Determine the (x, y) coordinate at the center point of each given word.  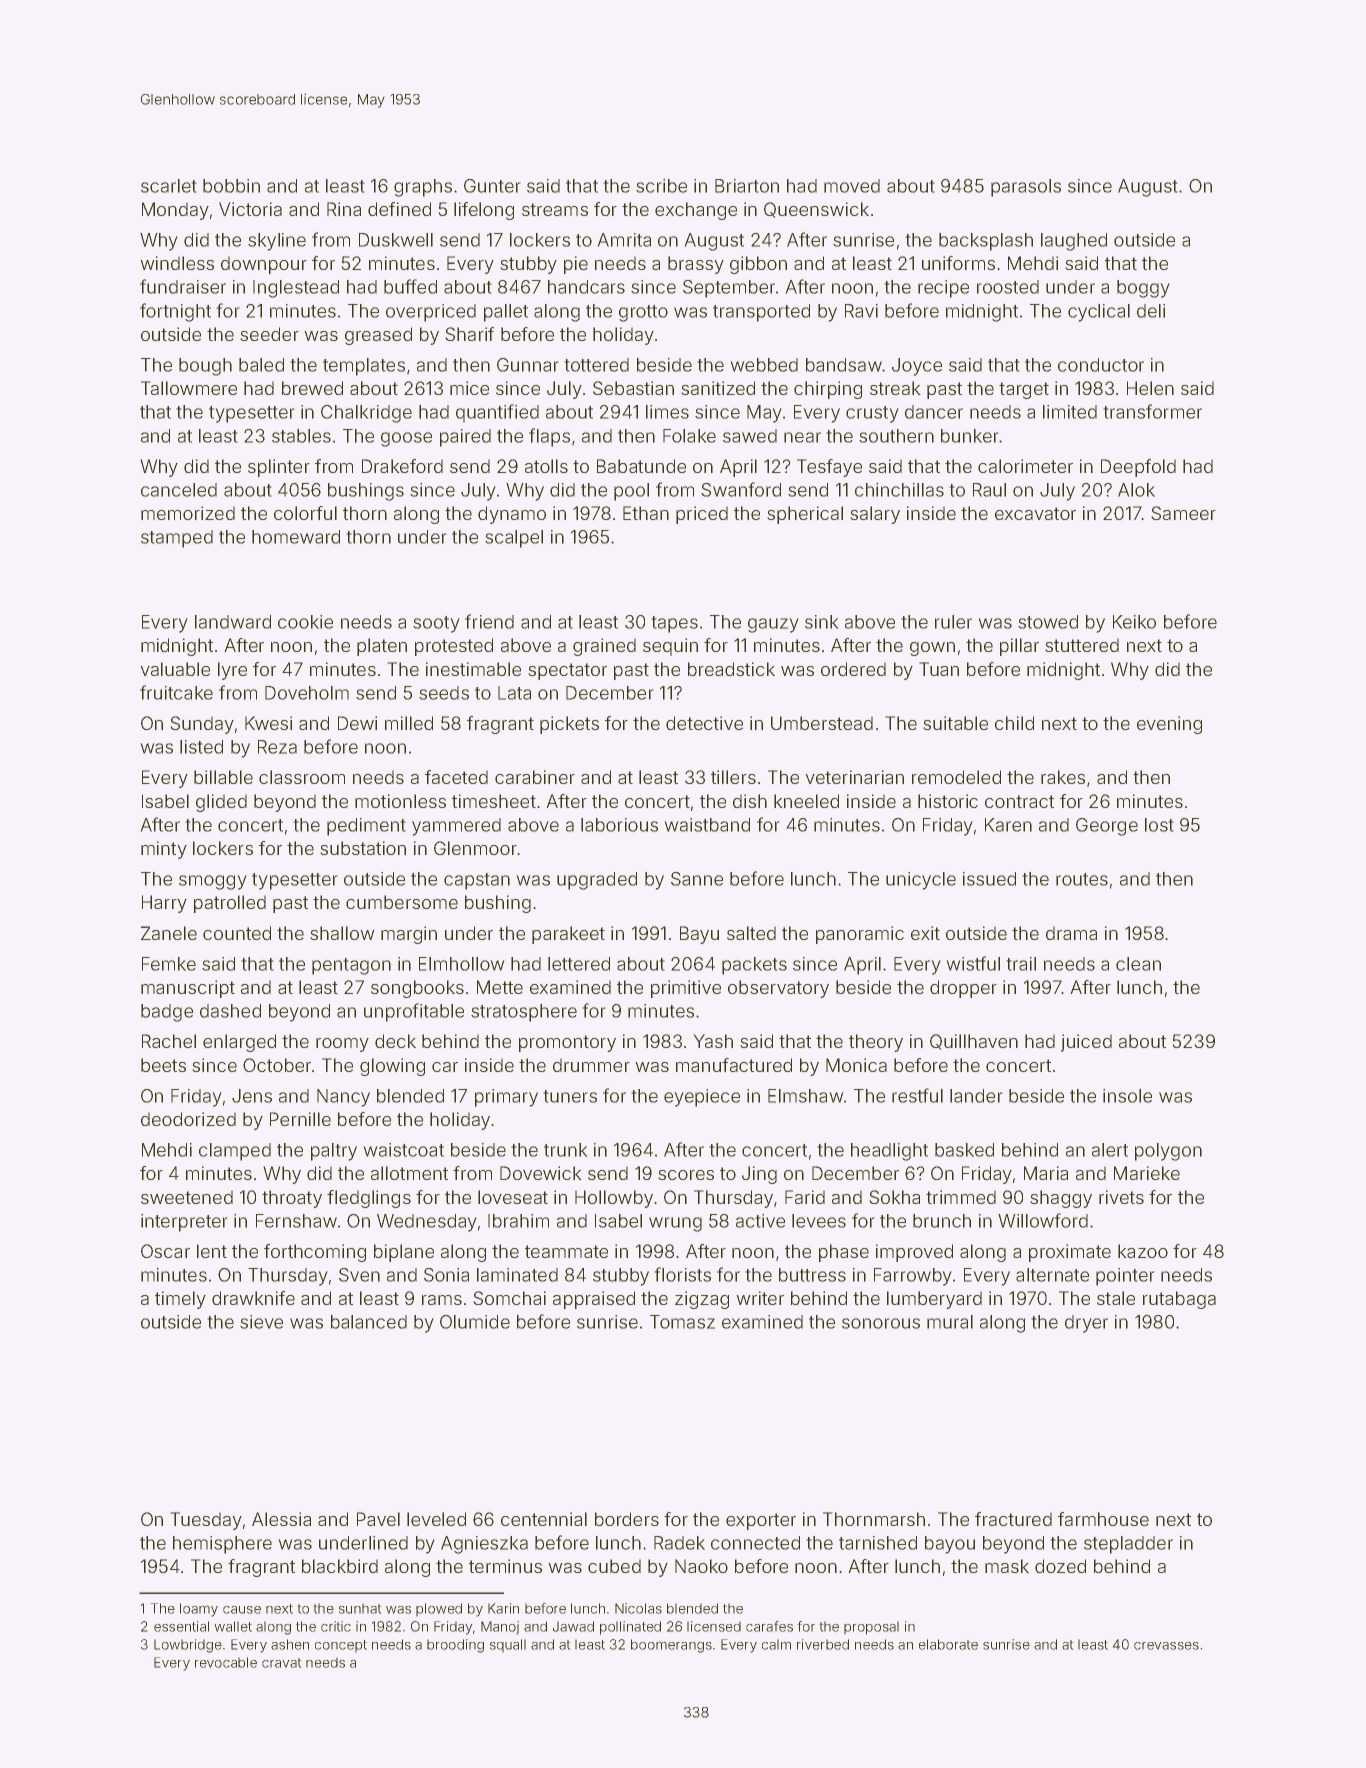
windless (177, 263)
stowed (1048, 622)
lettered (579, 964)
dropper (963, 989)
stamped (177, 539)
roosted (1008, 287)
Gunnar (528, 365)
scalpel (514, 539)
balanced (369, 1322)
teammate (566, 1251)
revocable (226, 1662)
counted (237, 933)
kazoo (1143, 1251)
